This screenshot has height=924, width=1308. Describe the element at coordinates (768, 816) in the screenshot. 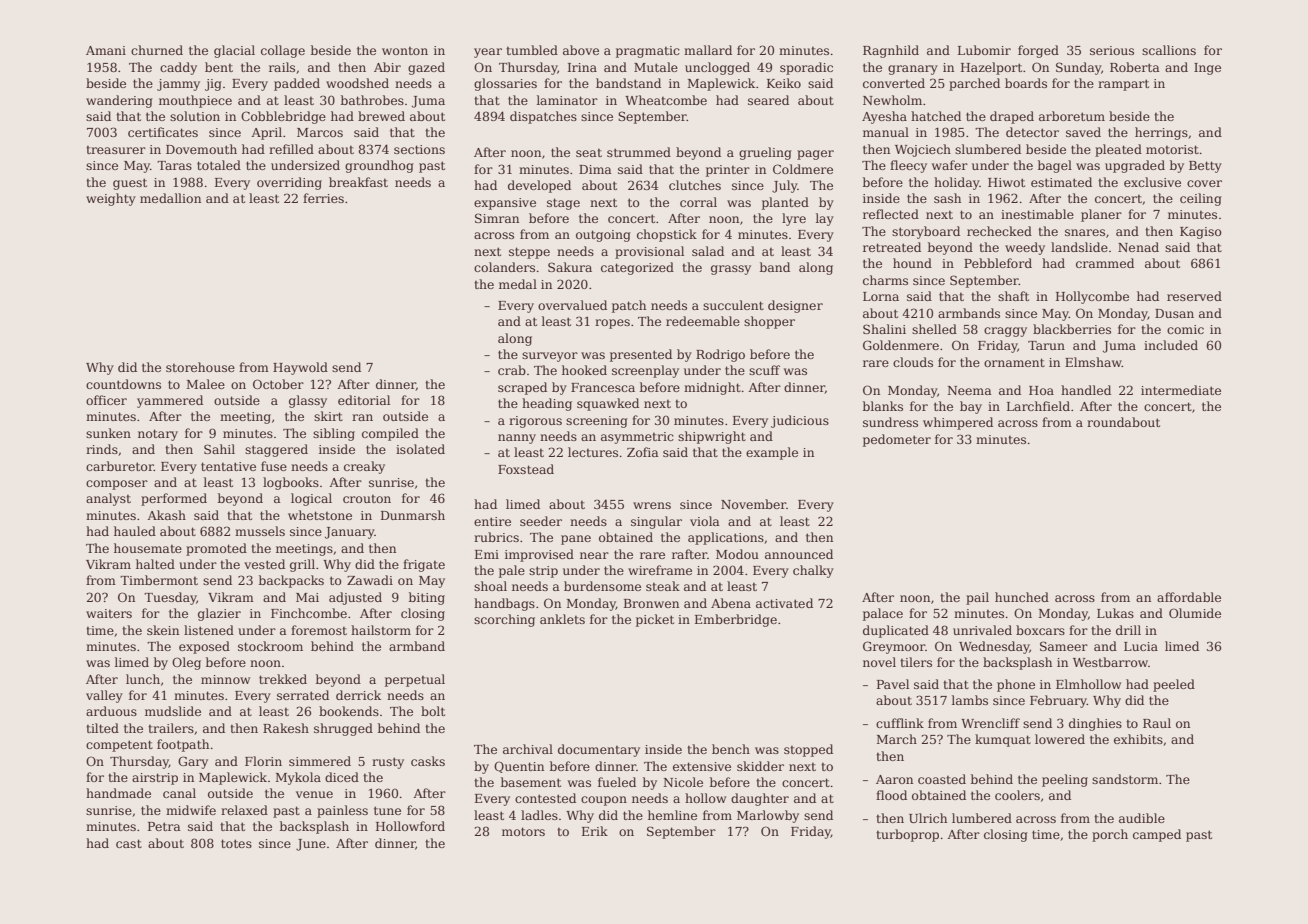

I see `Marlowby` at that location.
